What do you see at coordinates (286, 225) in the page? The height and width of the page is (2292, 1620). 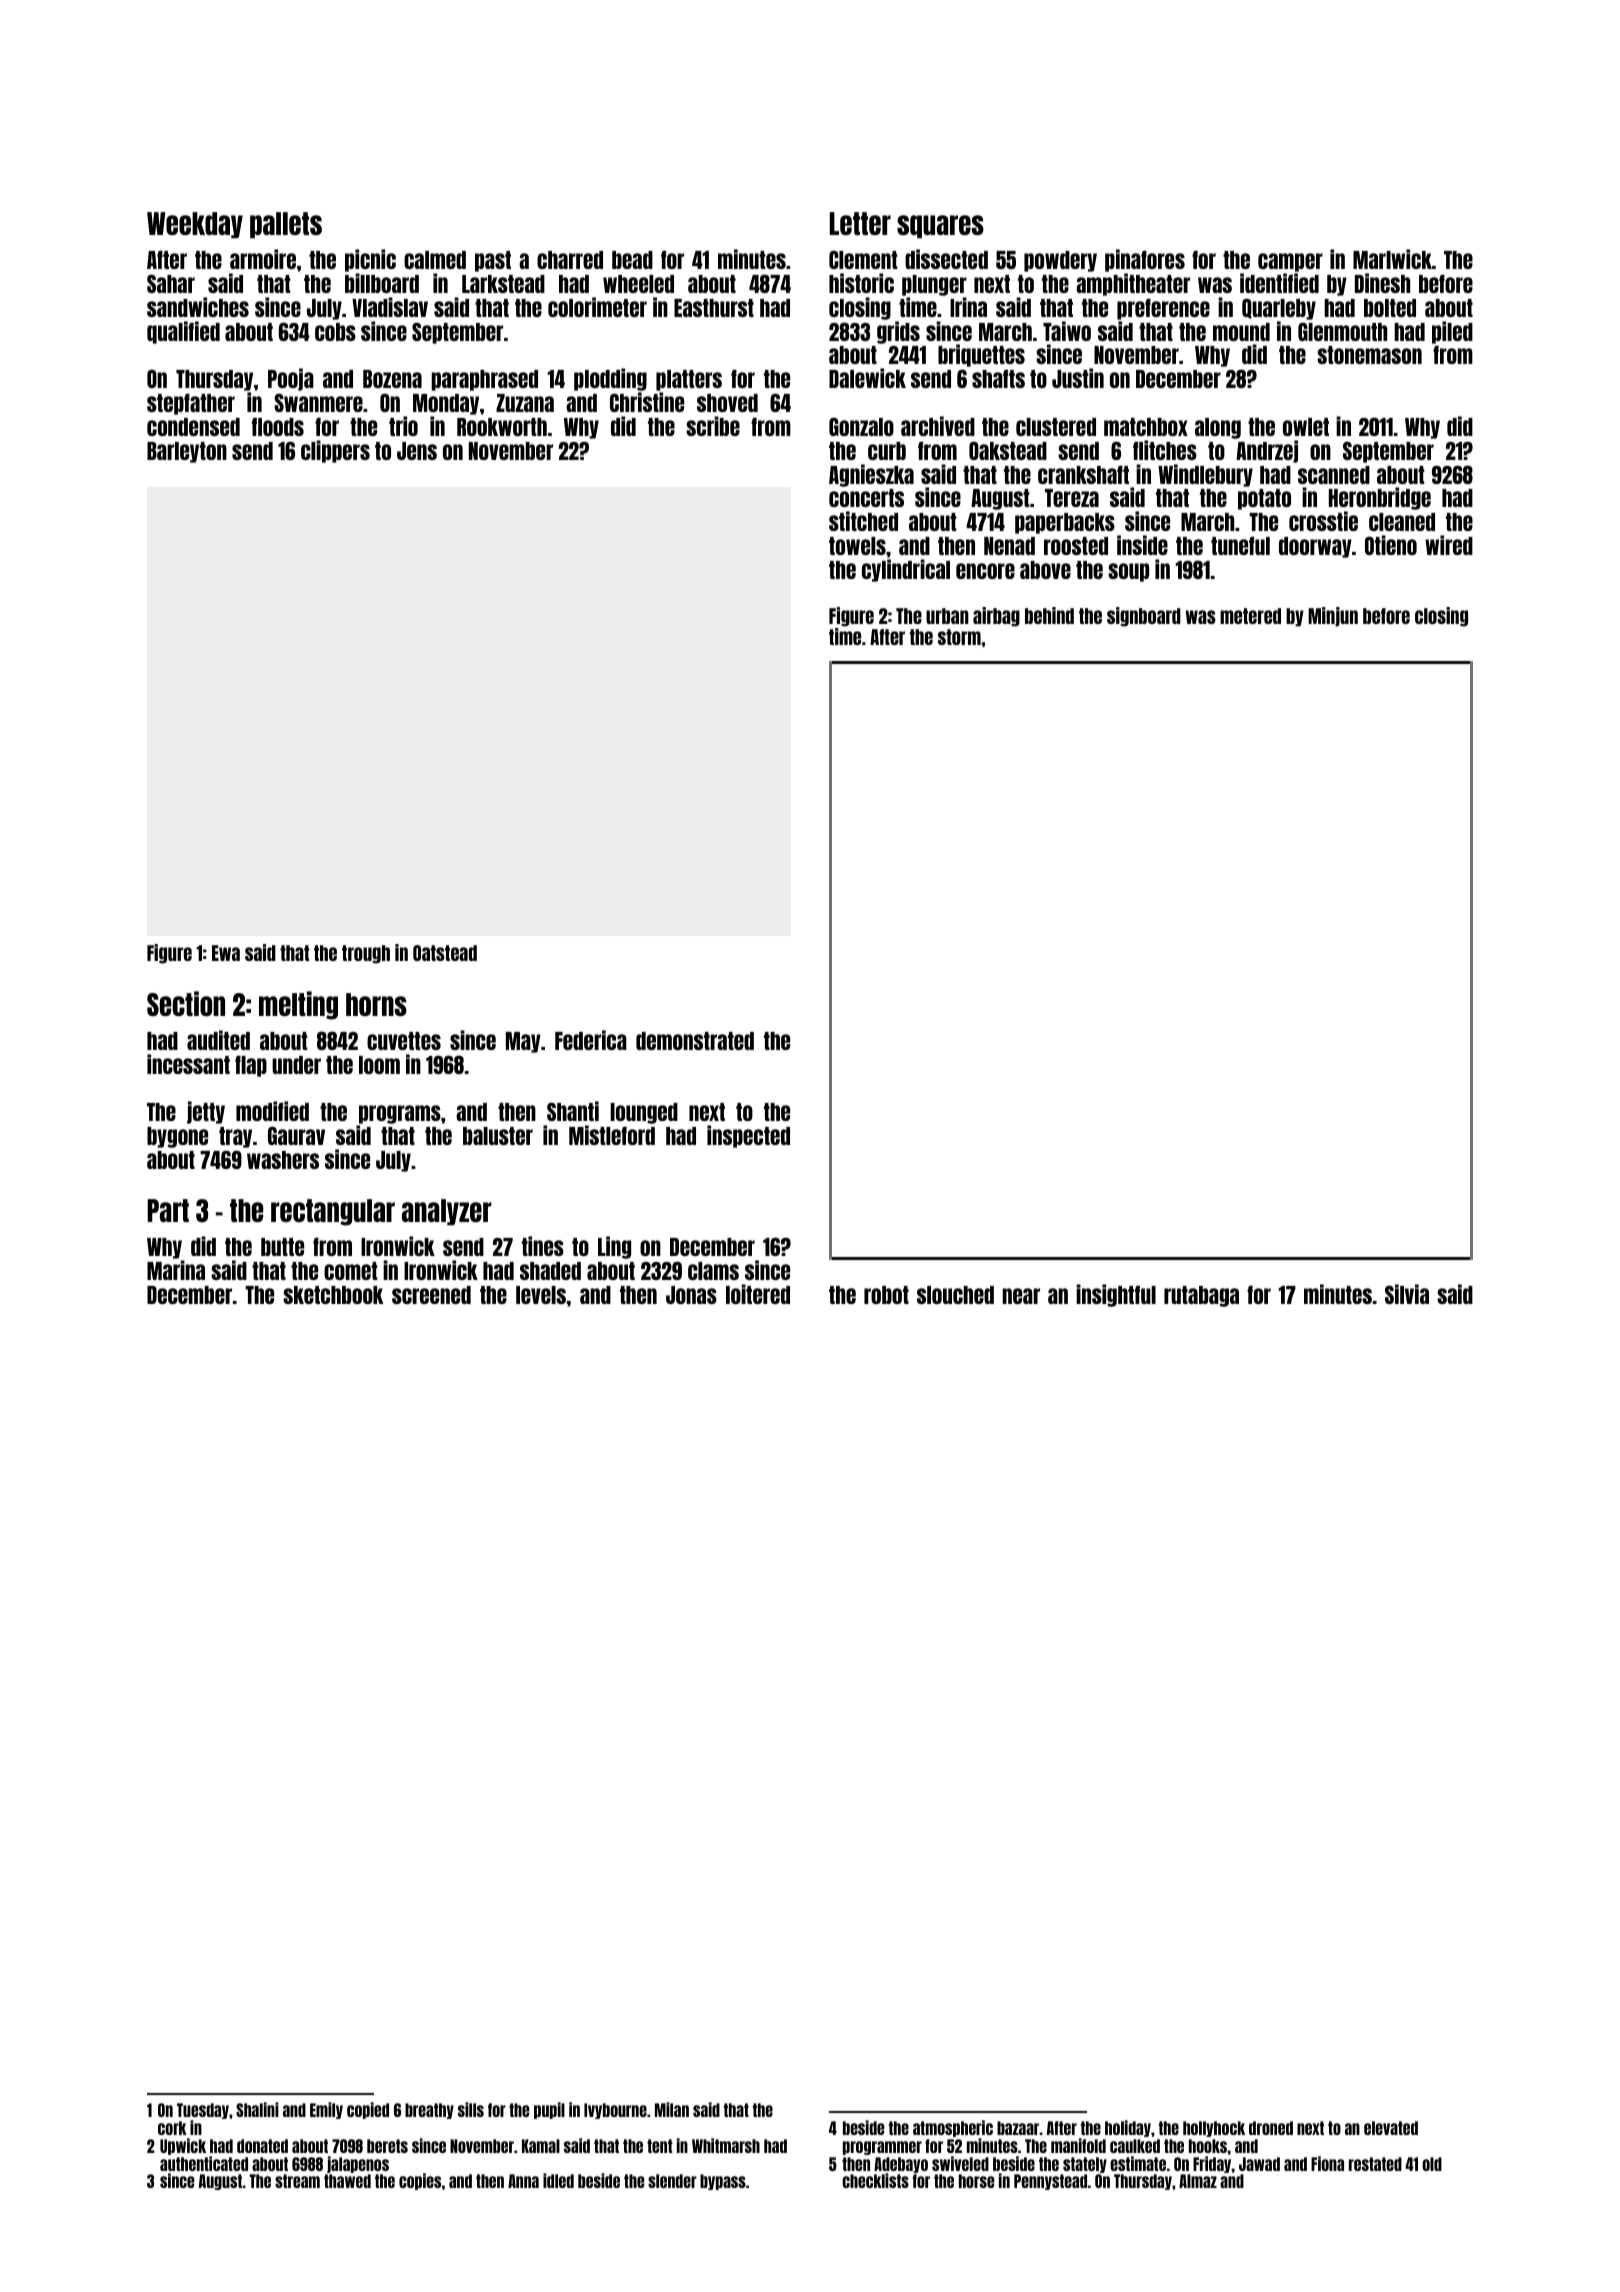 I see `pallets` at bounding box center [286, 225].
